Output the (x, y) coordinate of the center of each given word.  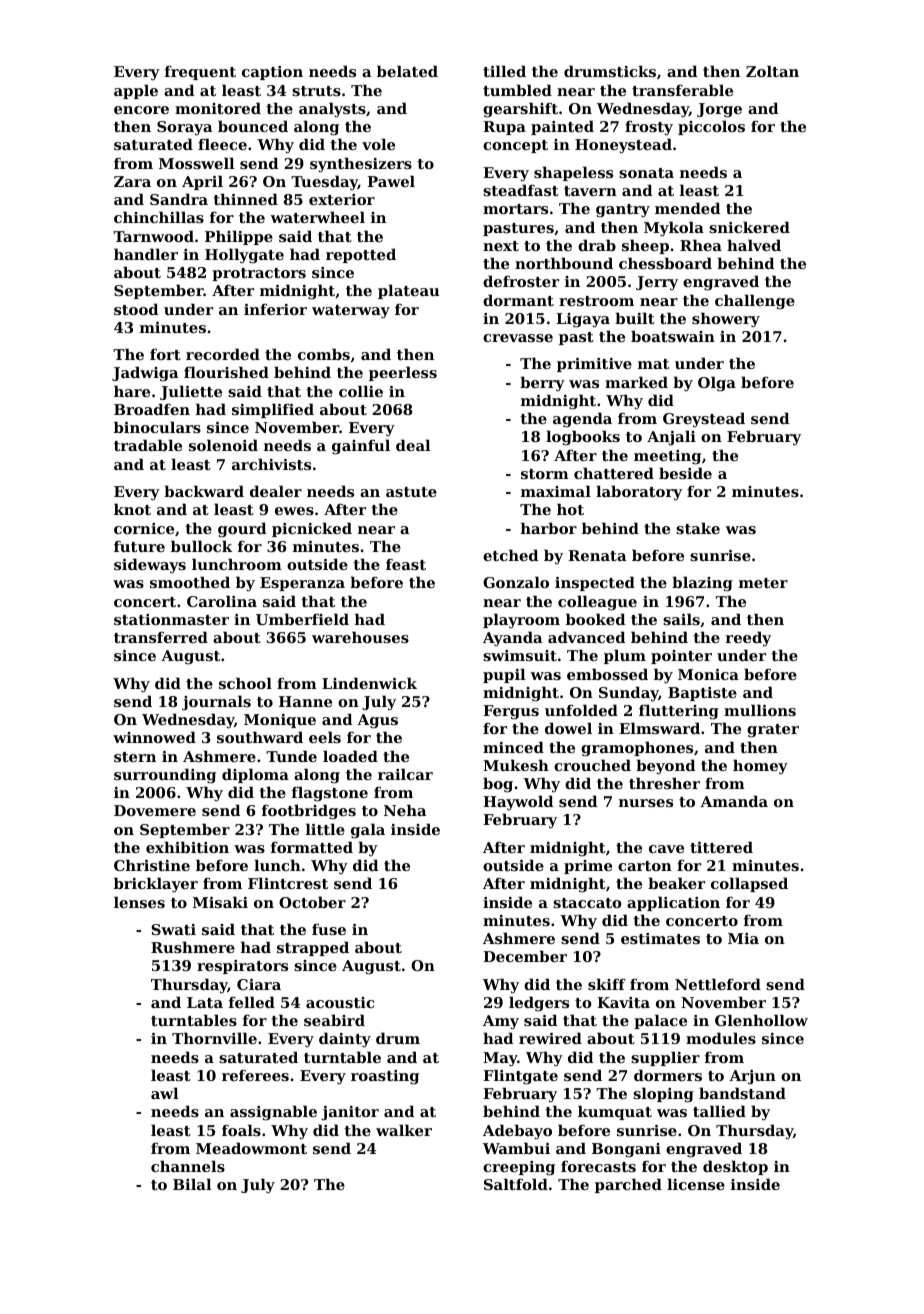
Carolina (222, 601)
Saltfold (516, 1184)
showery (726, 320)
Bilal (192, 1184)
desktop (735, 1167)
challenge (755, 302)
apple (136, 91)
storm (545, 474)
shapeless (573, 173)
